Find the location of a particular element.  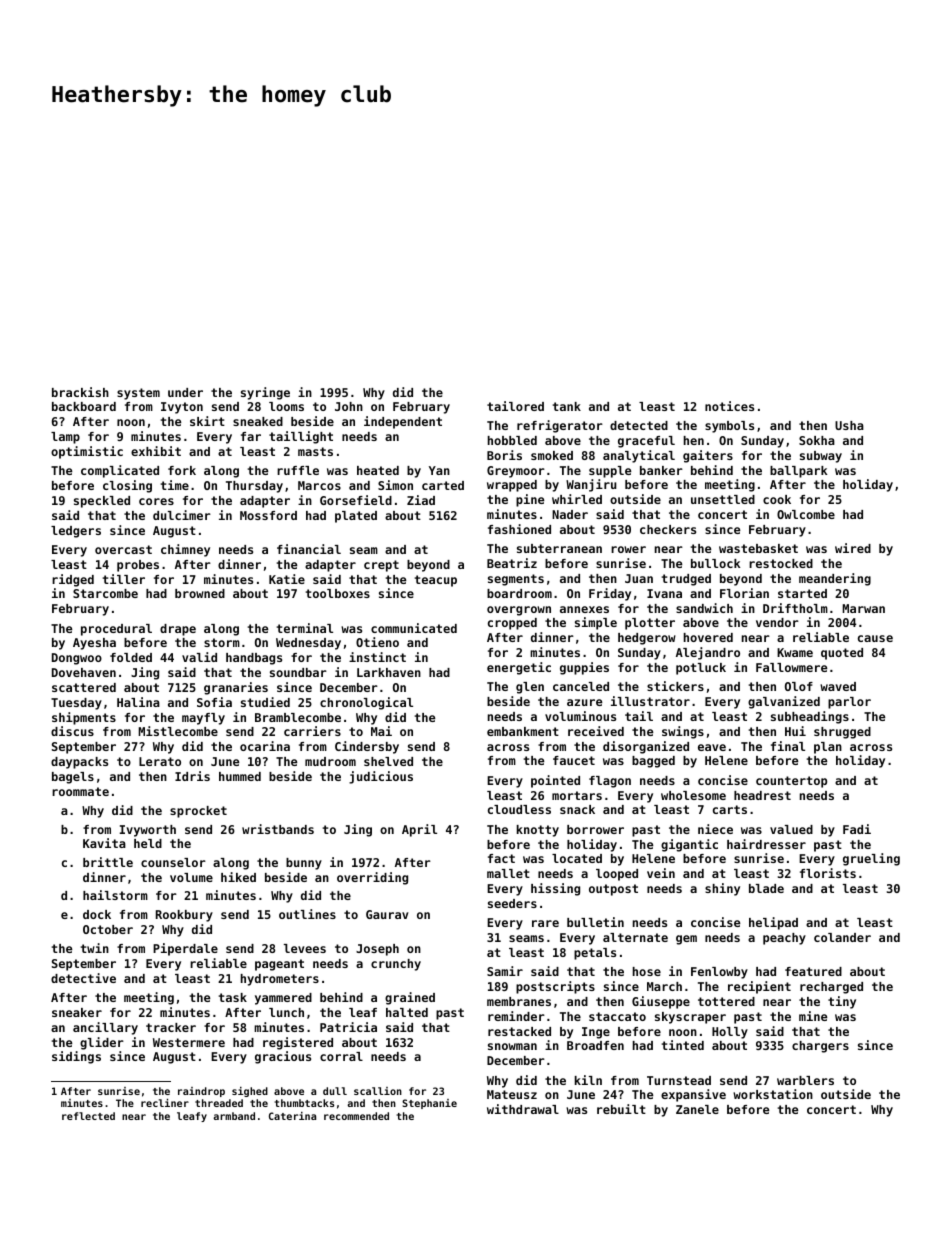

Caterina is located at coordinates (292, 1116).
